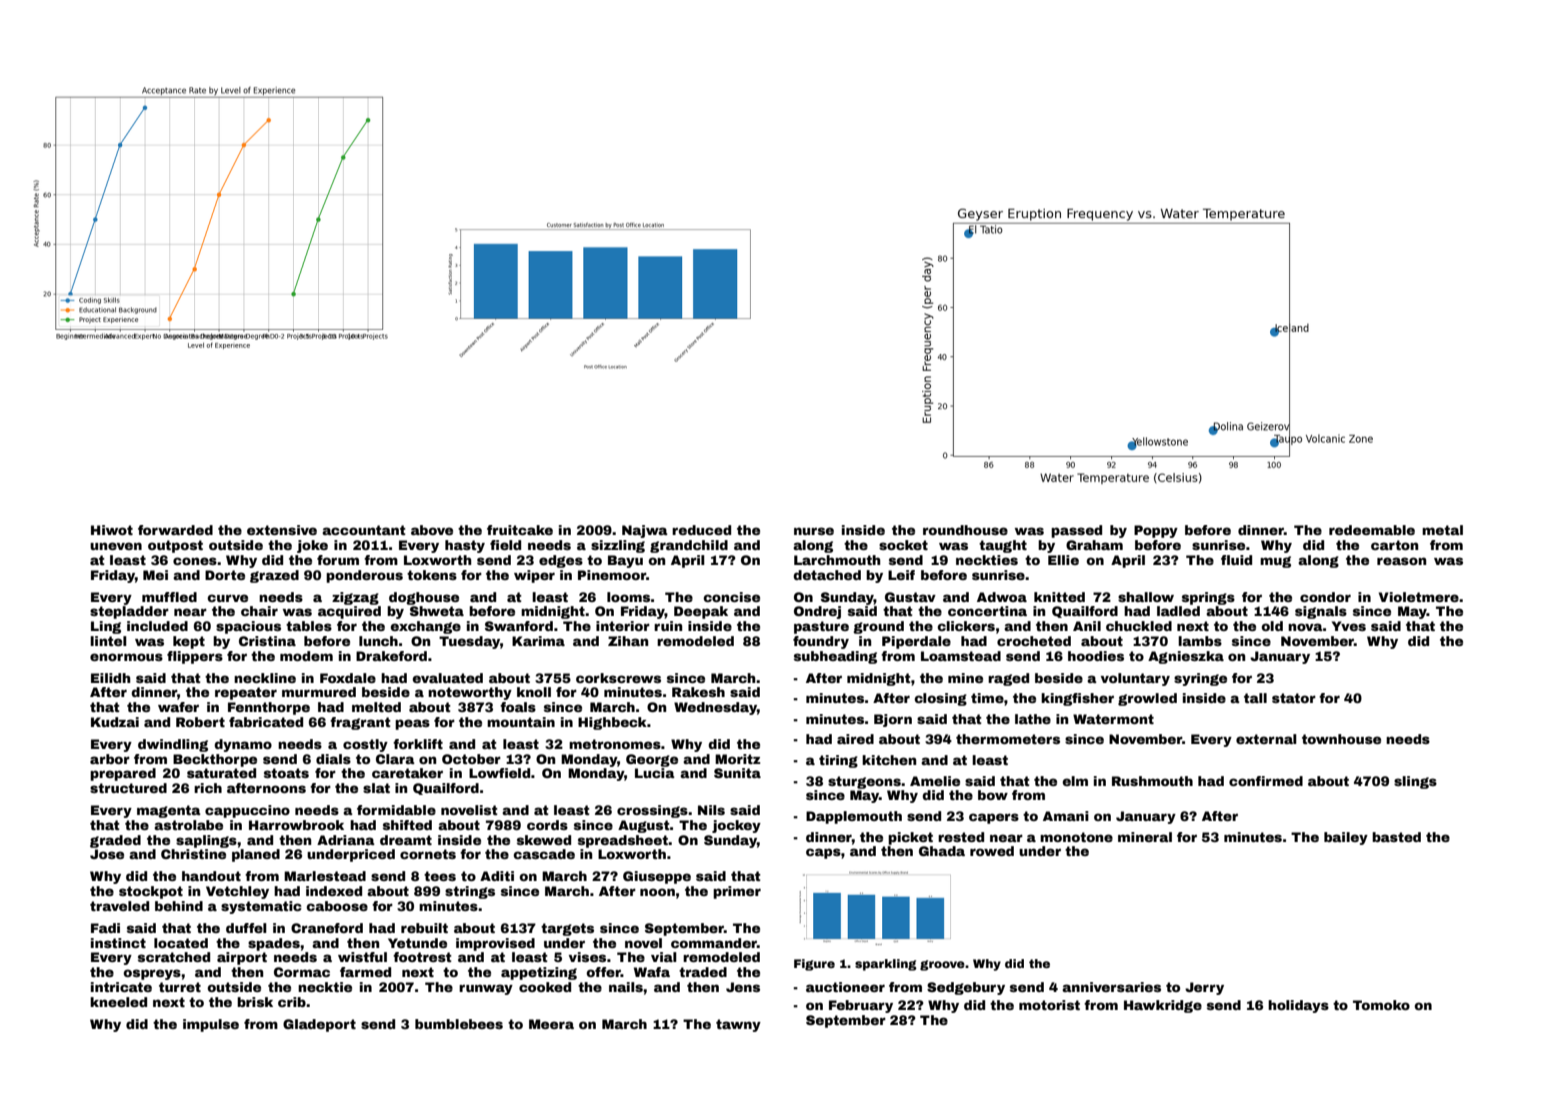 The image size is (1554, 1099). What do you see at coordinates (110, 759) in the screenshot?
I see `arbor` at bounding box center [110, 759].
